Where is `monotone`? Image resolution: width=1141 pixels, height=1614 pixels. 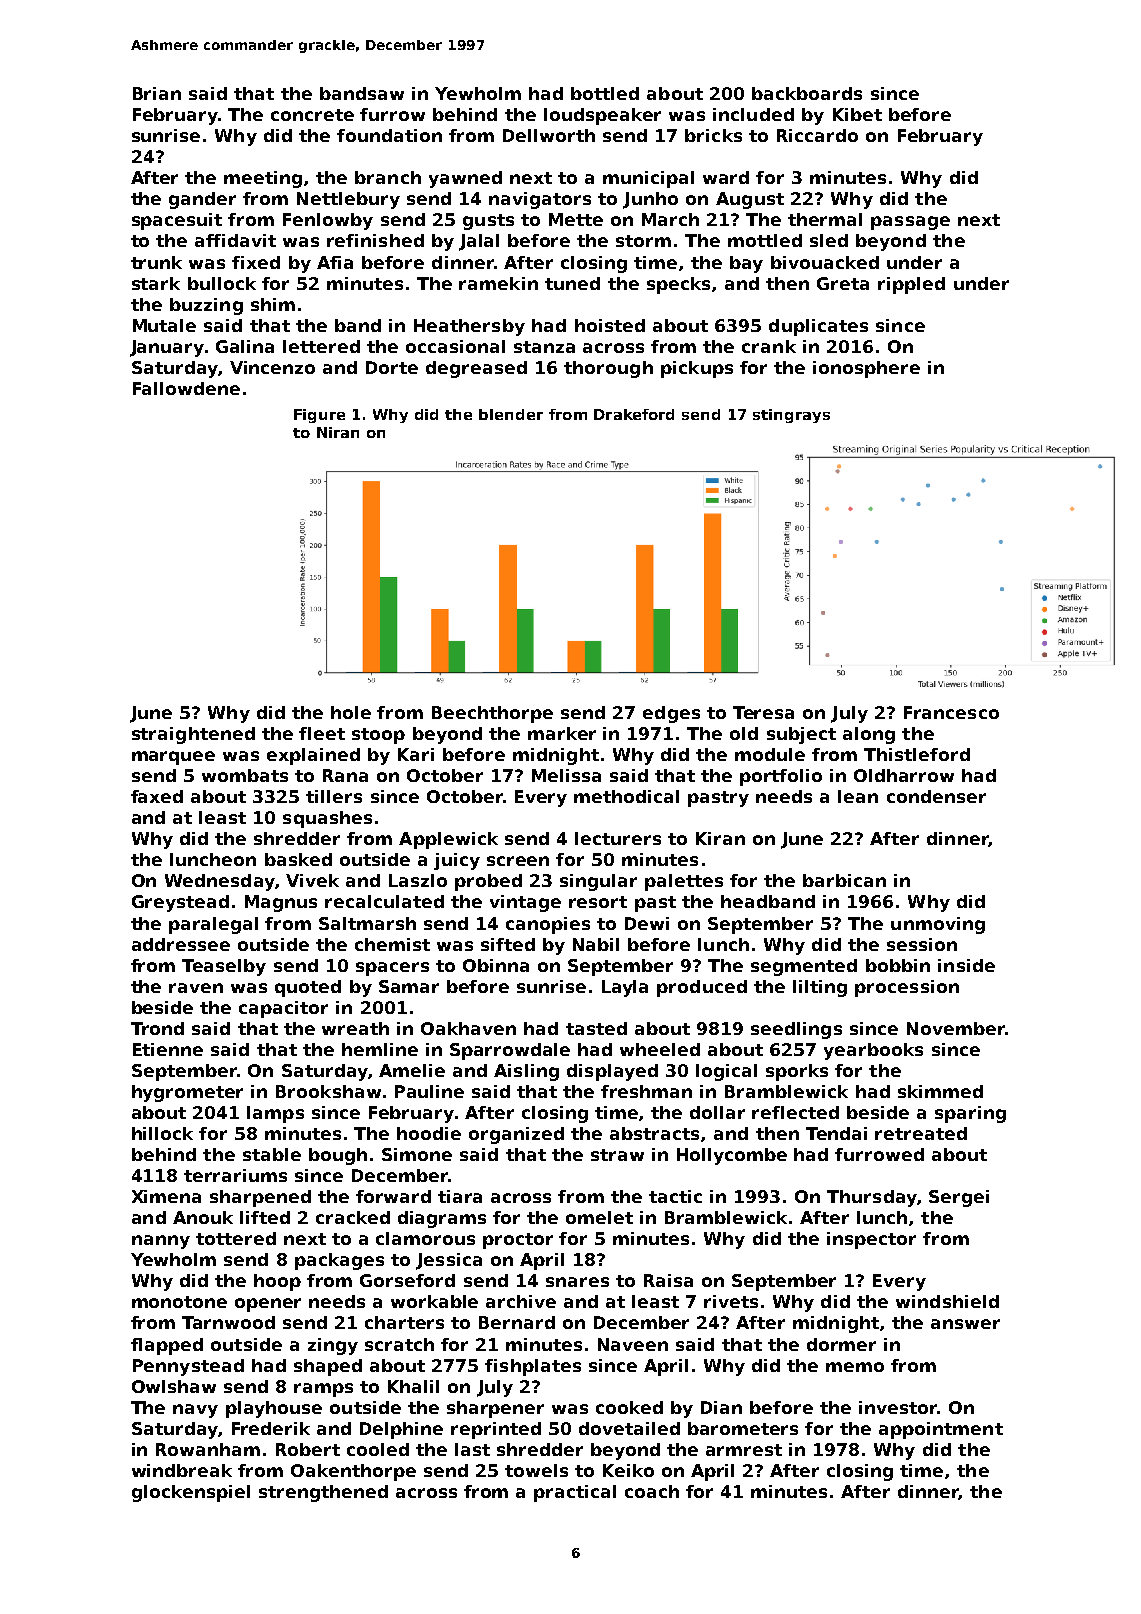 monotone is located at coordinates (179, 1302).
